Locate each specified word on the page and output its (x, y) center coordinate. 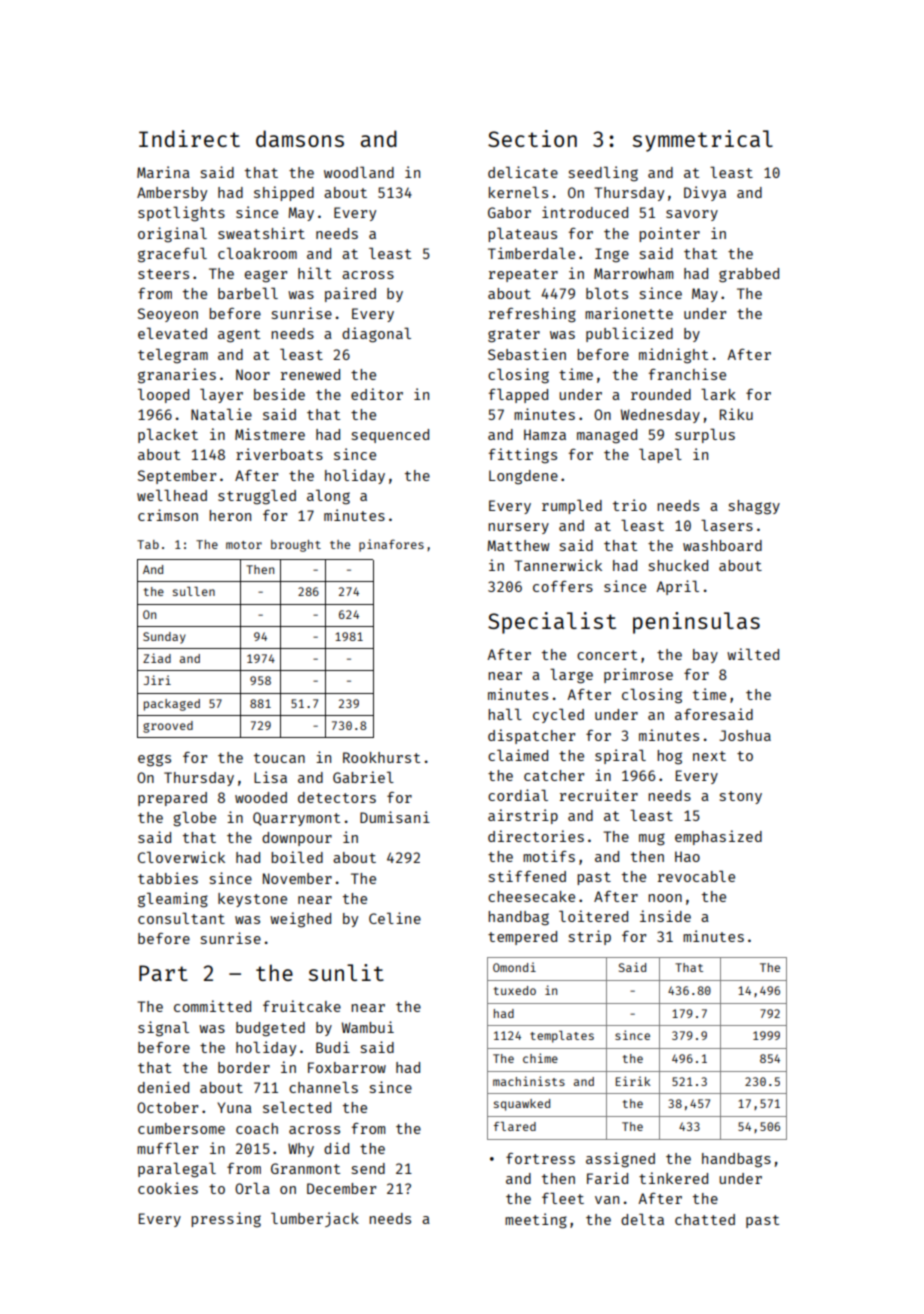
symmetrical (703, 141)
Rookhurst (381, 757)
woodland (359, 172)
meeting (536, 1221)
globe (194, 819)
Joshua (745, 735)
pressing (226, 1220)
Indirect (189, 138)
